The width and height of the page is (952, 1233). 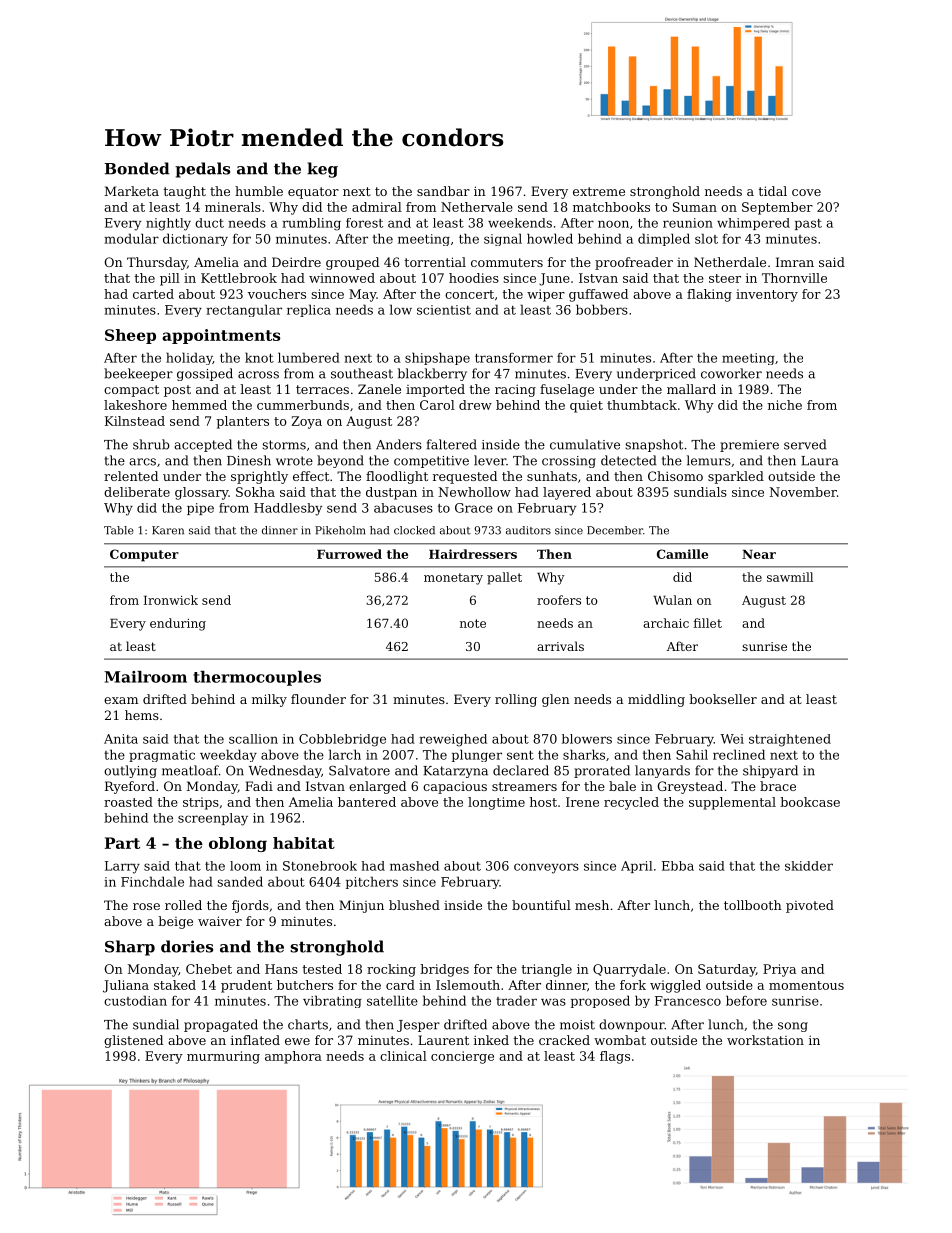 I want to click on straightened, so click(x=790, y=740).
